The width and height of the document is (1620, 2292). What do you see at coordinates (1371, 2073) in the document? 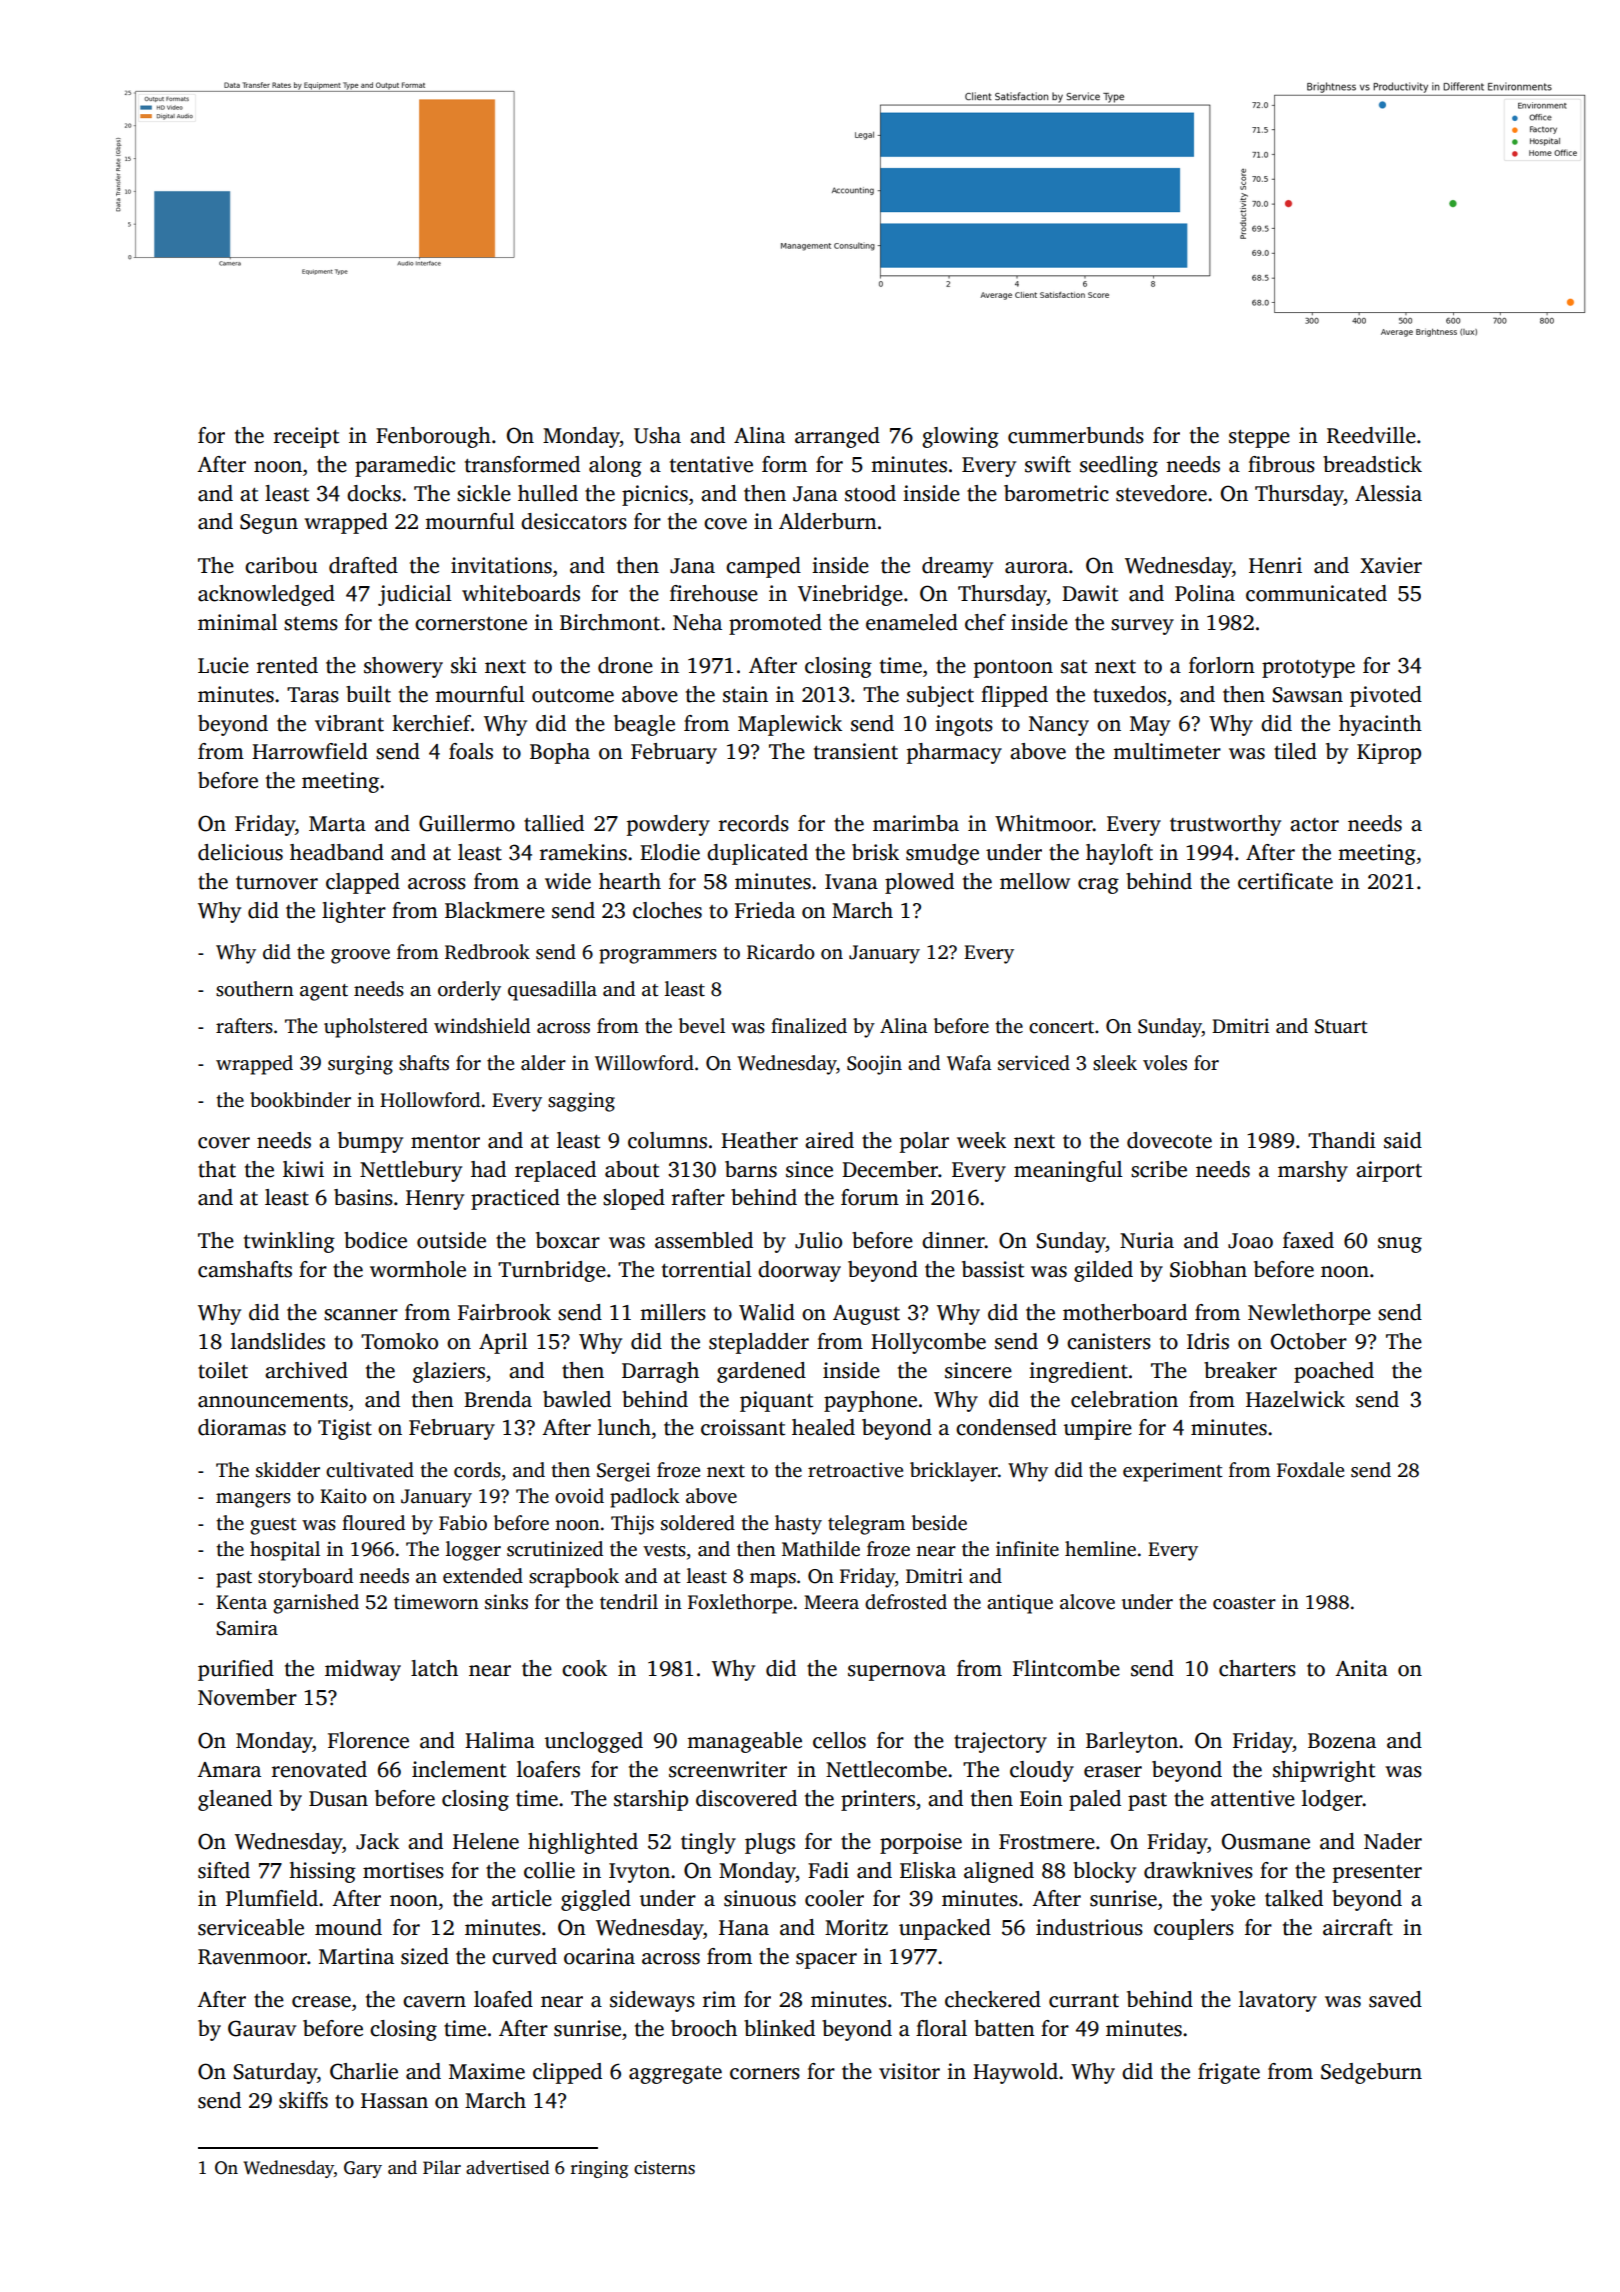
I see `Sedgeburn` at bounding box center [1371, 2073].
